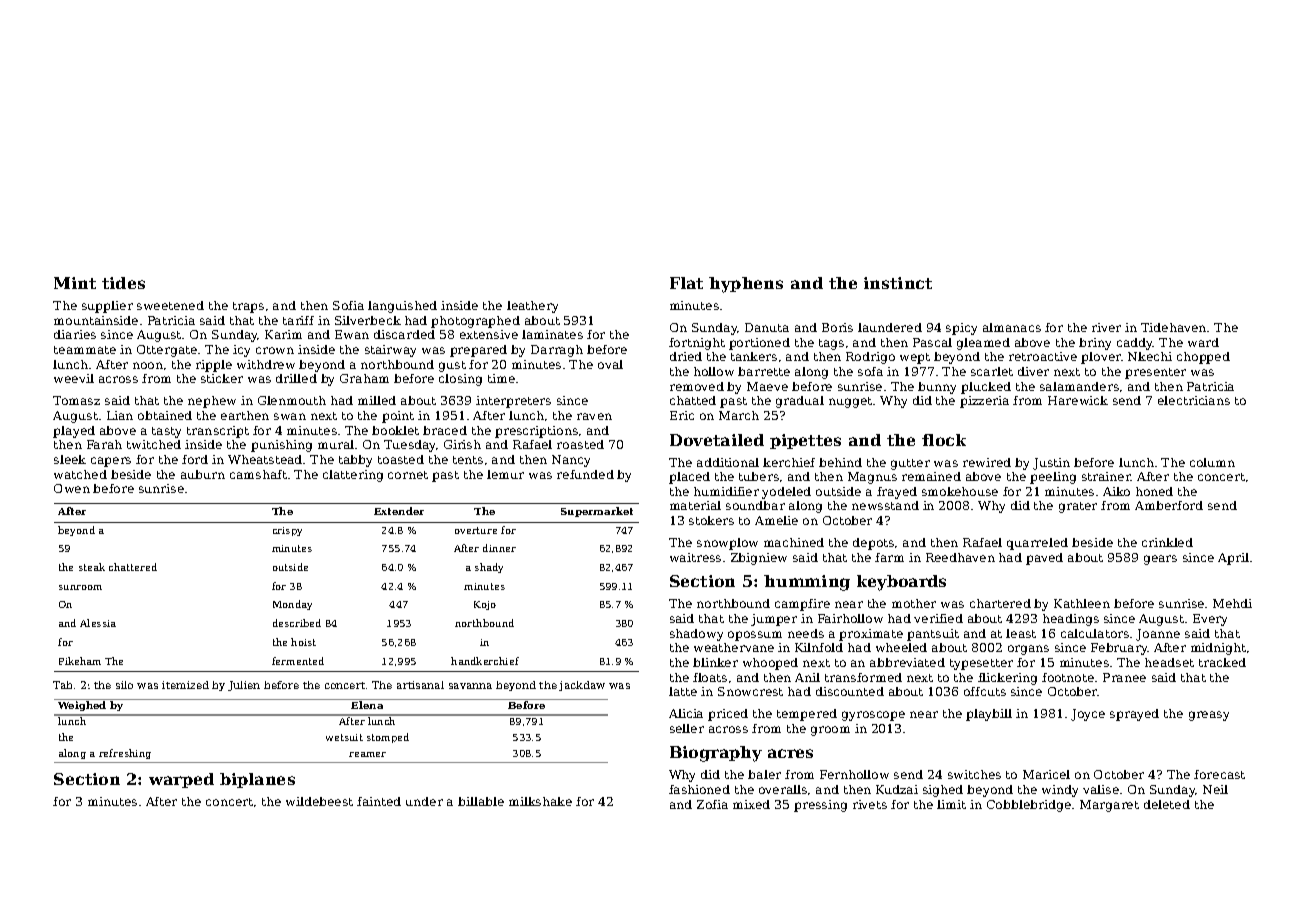 This page has width=1308, height=924. I want to click on diaries, so click(75, 334).
